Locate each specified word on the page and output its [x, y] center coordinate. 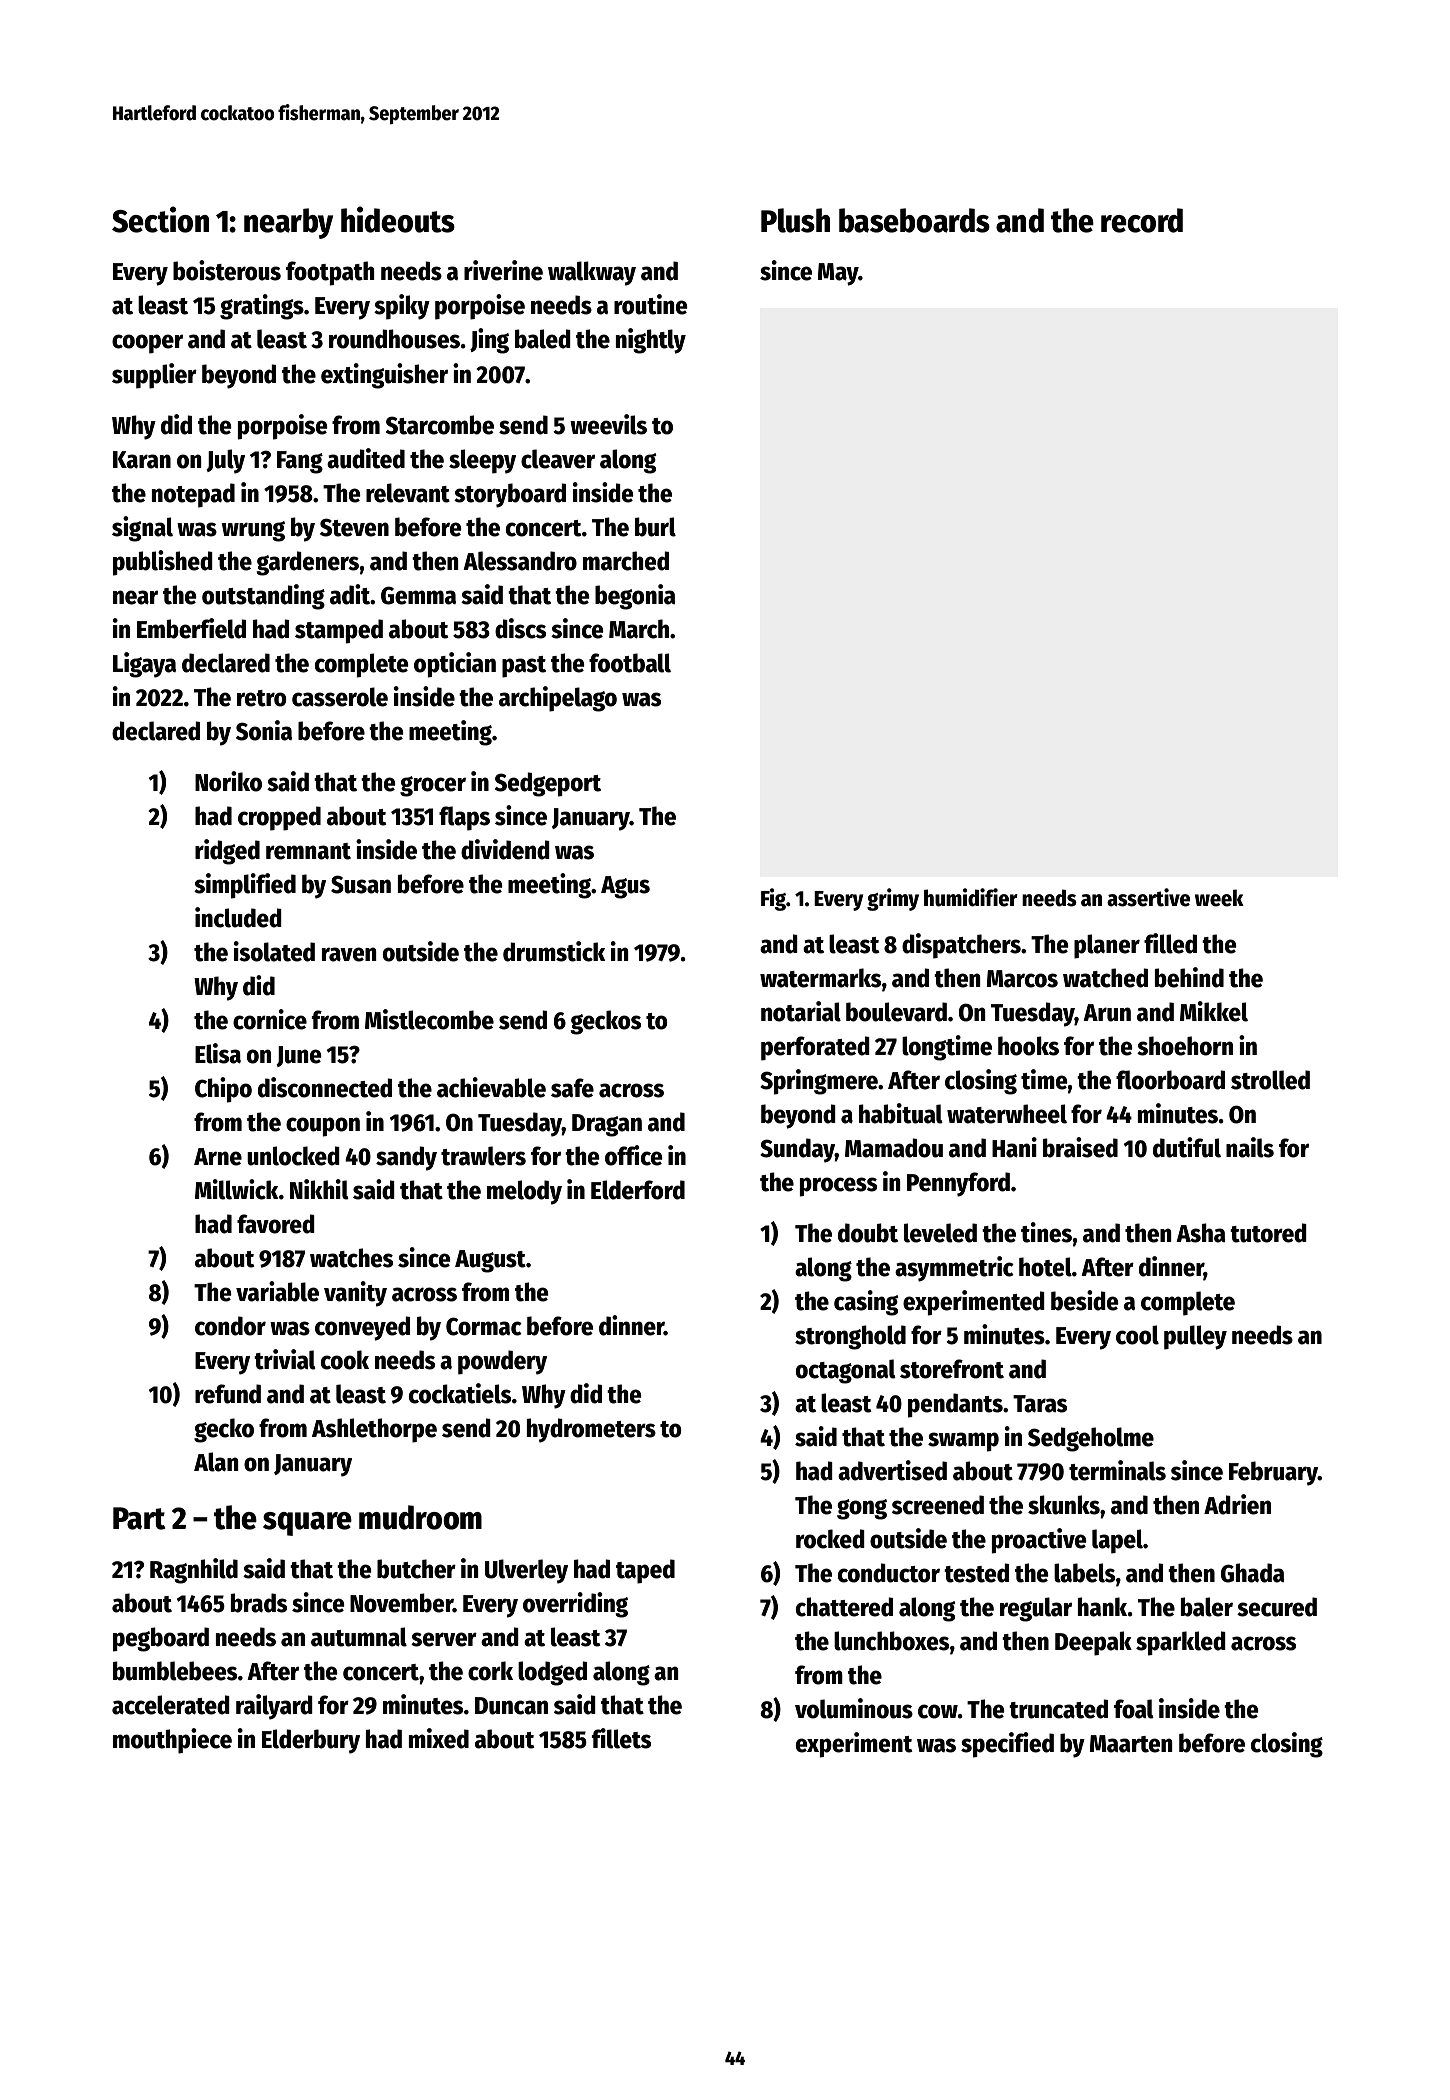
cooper [147, 344]
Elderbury [311, 1741]
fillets [621, 1738]
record [1142, 220]
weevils [608, 424]
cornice [270, 1019]
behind [1189, 977]
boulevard [896, 1012]
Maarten [1131, 1744]
